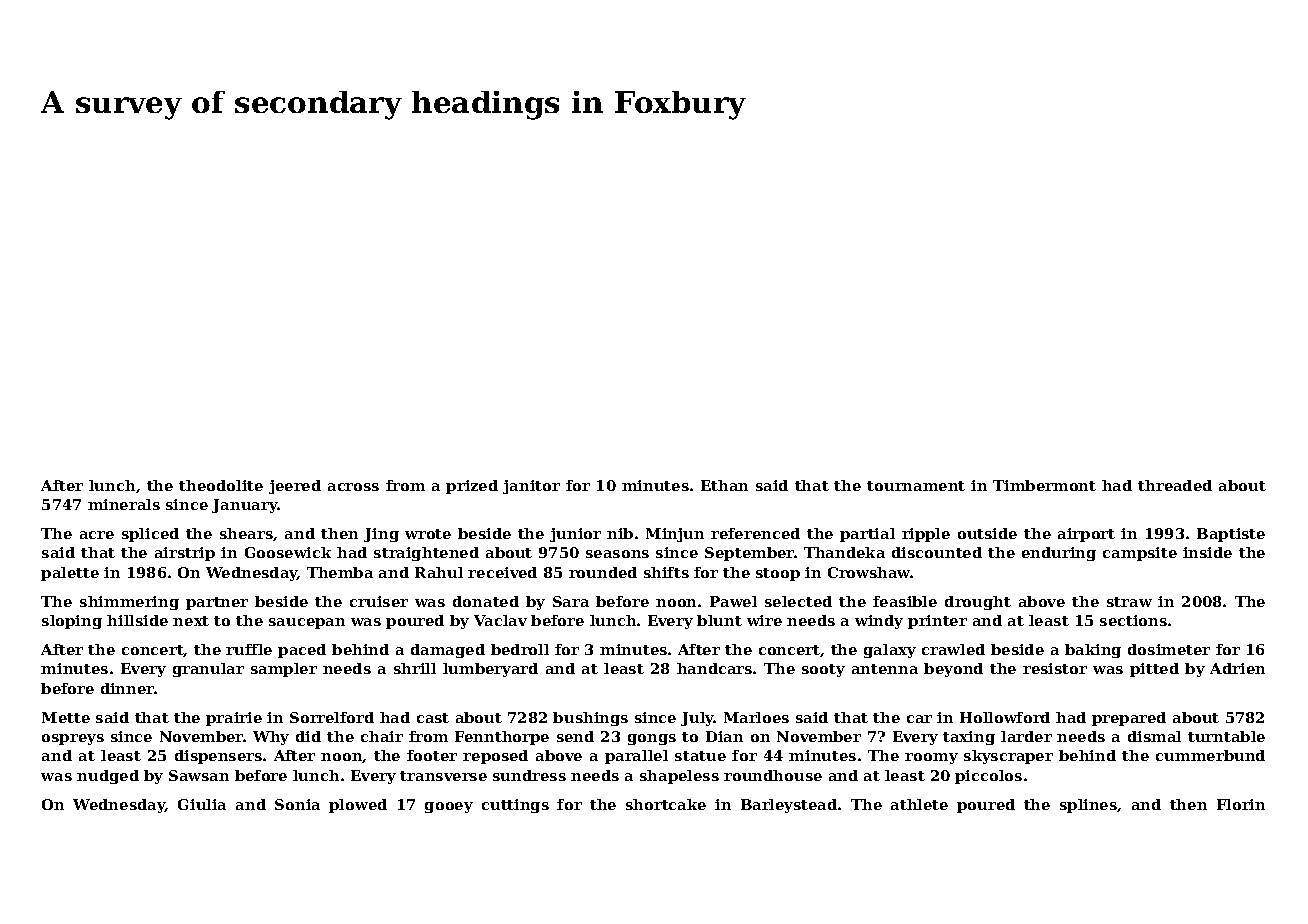 This page has height=924, width=1308. Describe the element at coordinates (773, 775) in the page. I see `roundhouse` at that location.
